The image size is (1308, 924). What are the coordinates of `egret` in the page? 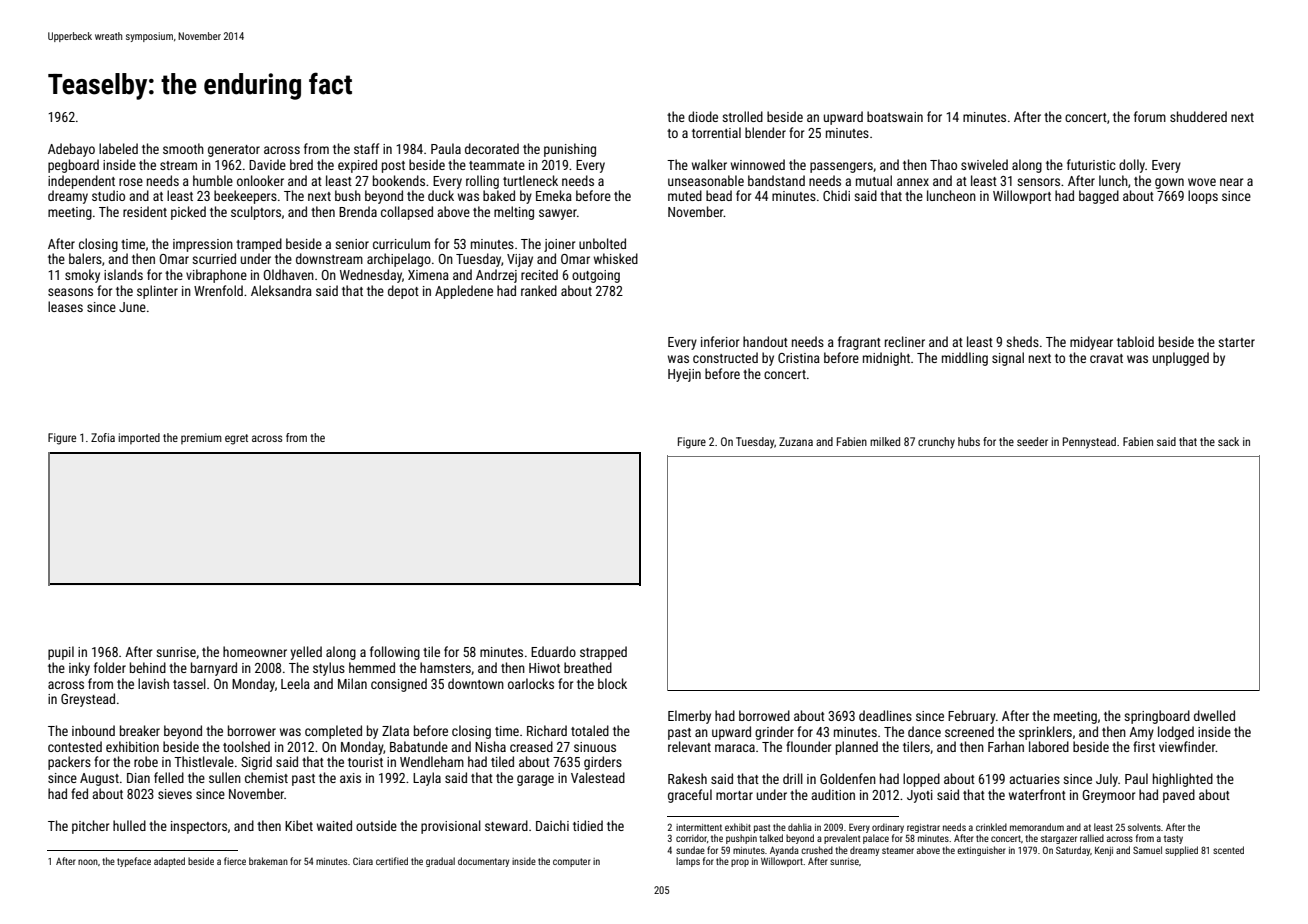 It's located at (236, 439).
